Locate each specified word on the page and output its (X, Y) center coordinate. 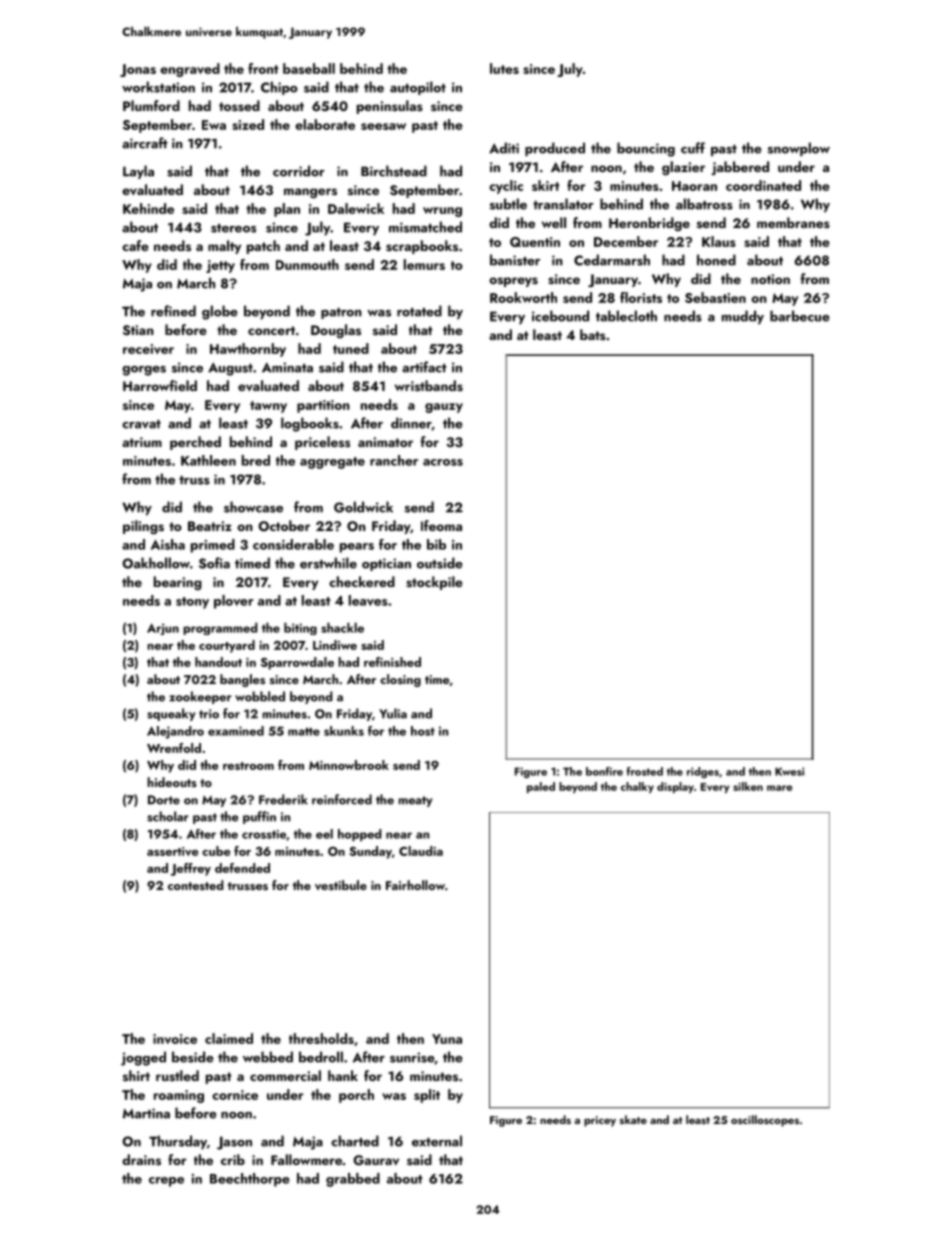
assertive (172, 851)
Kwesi (789, 771)
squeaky (171, 714)
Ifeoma (441, 525)
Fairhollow (415, 885)
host (423, 731)
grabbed (353, 1180)
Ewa (214, 125)
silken (748, 786)
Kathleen (208, 460)
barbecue (800, 316)
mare (779, 788)
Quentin (535, 242)
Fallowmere (306, 1159)
